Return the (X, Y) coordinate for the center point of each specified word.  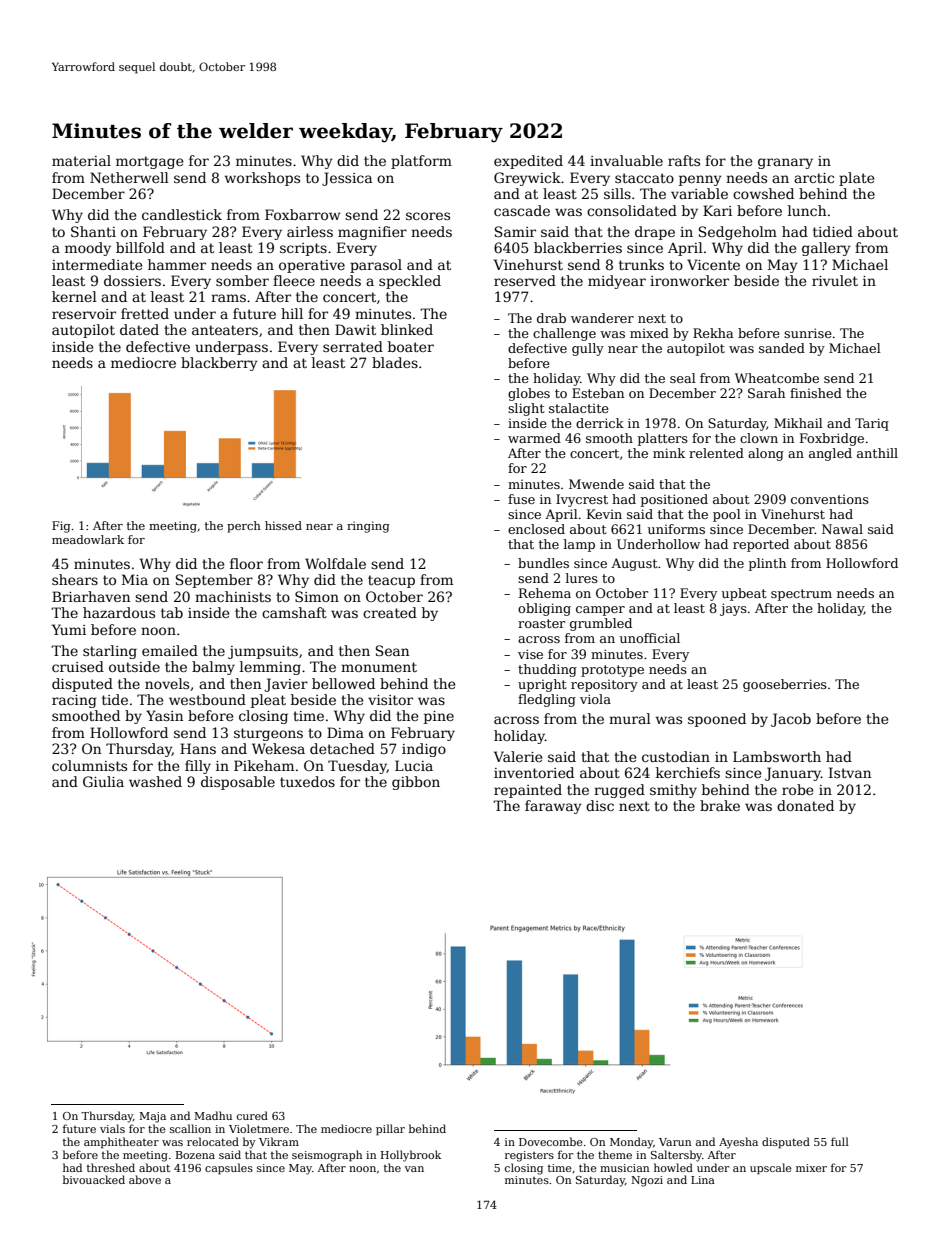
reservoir (84, 314)
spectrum (801, 595)
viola (595, 699)
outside (134, 666)
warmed (534, 438)
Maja (152, 1117)
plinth (767, 564)
